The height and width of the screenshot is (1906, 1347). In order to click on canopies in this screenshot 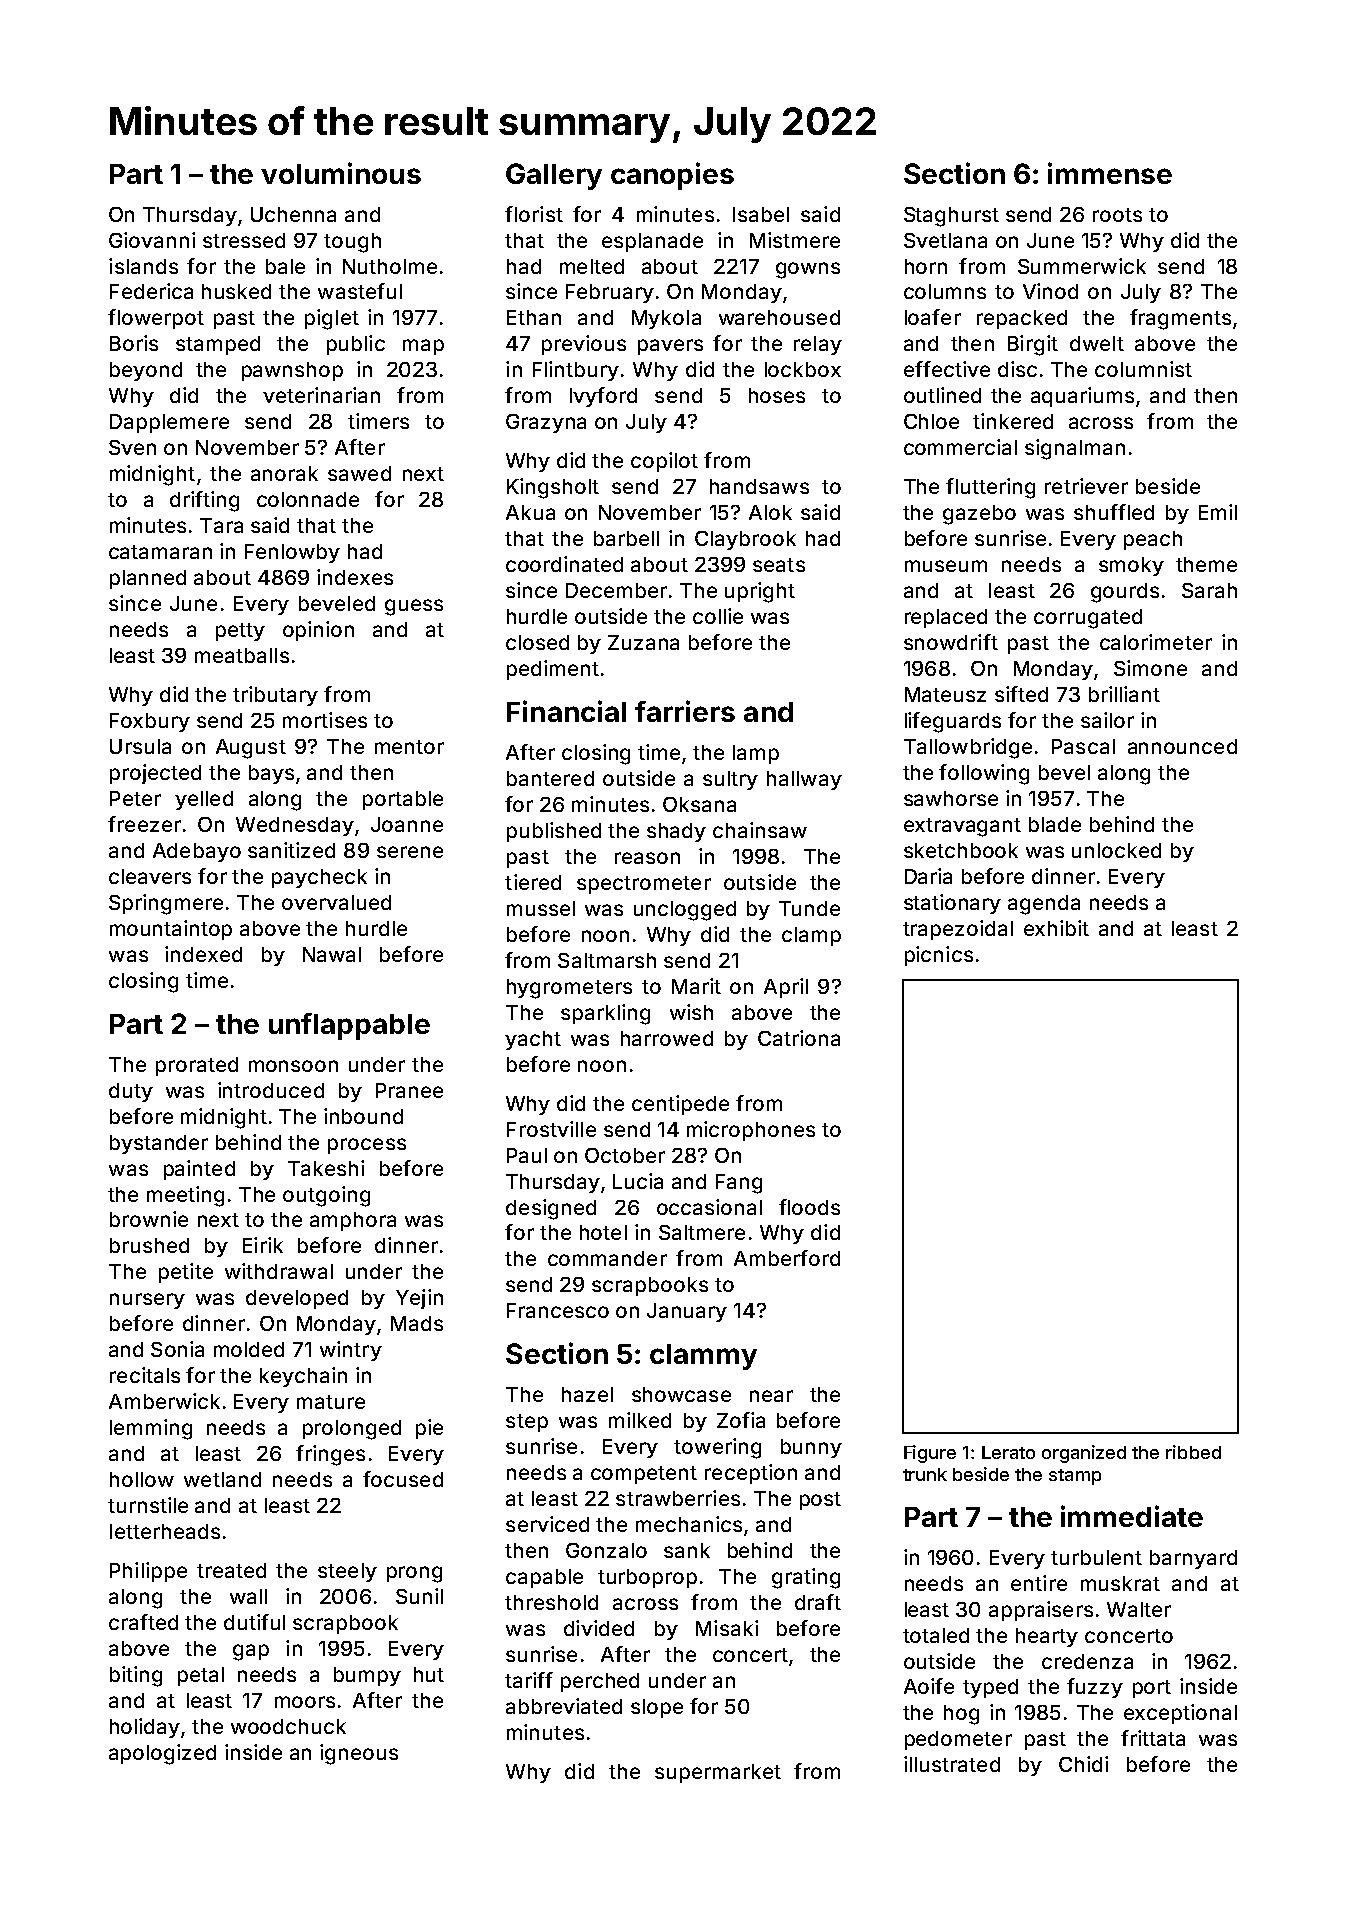, I will do `click(672, 176)`.
